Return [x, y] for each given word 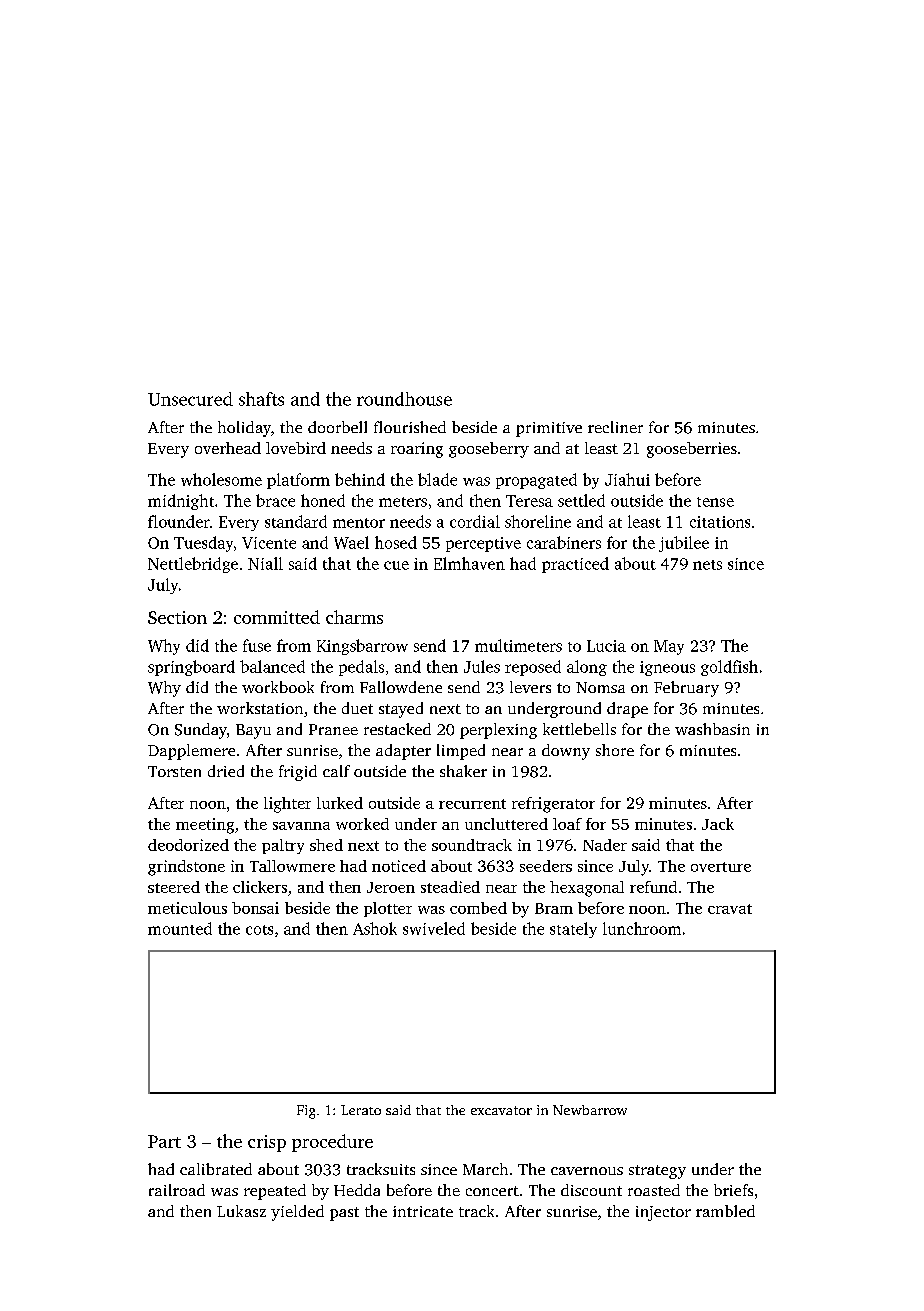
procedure [332, 1143]
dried [226, 771]
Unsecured [190, 399]
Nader [605, 845]
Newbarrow [590, 1110]
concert [492, 1191]
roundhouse [404, 399]
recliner [615, 427]
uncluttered [506, 824]
